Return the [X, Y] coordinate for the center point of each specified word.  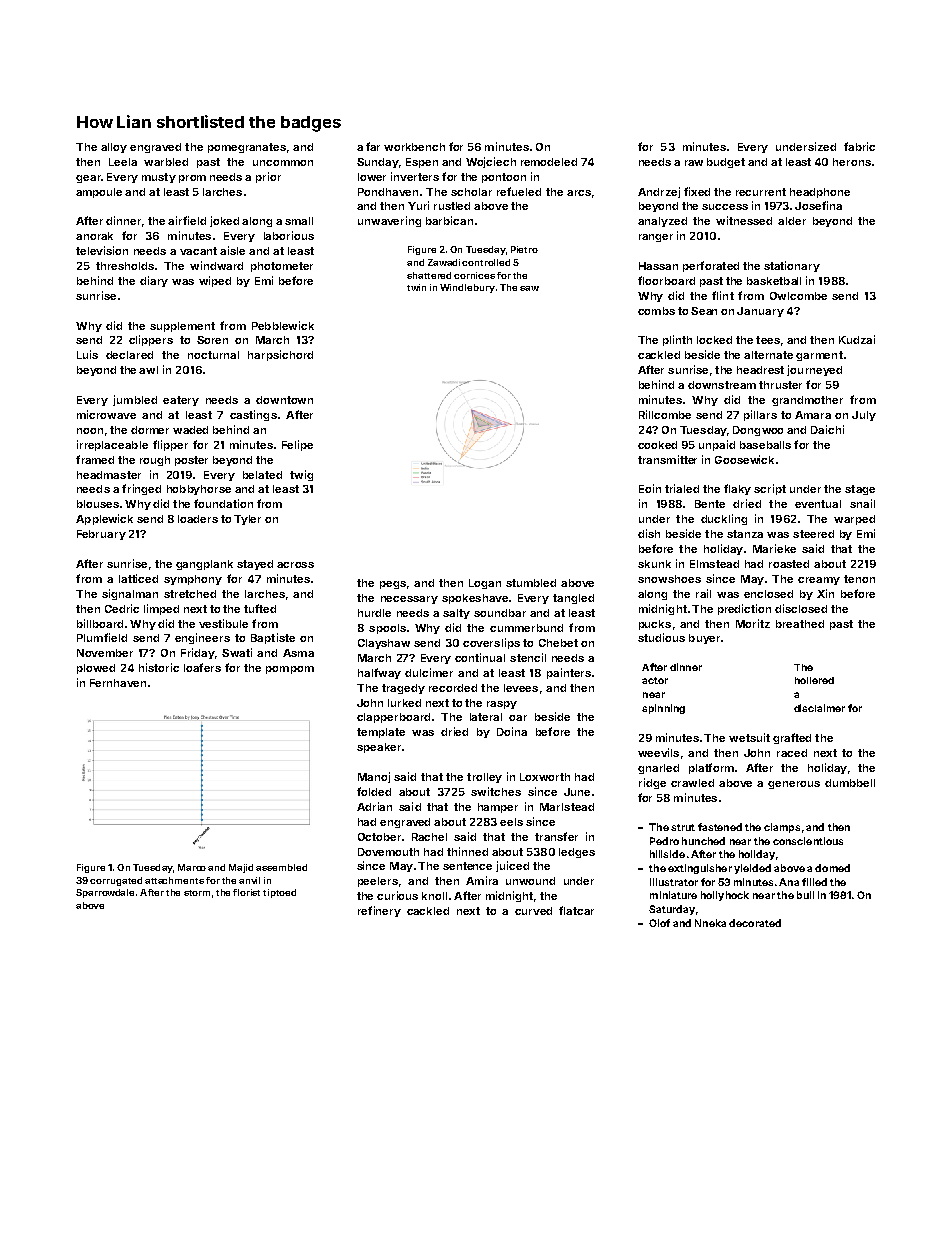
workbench [414, 147]
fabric [859, 146]
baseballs [765, 445]
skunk [654, 564]
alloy [114, 148]
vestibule [223, 623]
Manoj [374, 777]
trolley [484, 778]
